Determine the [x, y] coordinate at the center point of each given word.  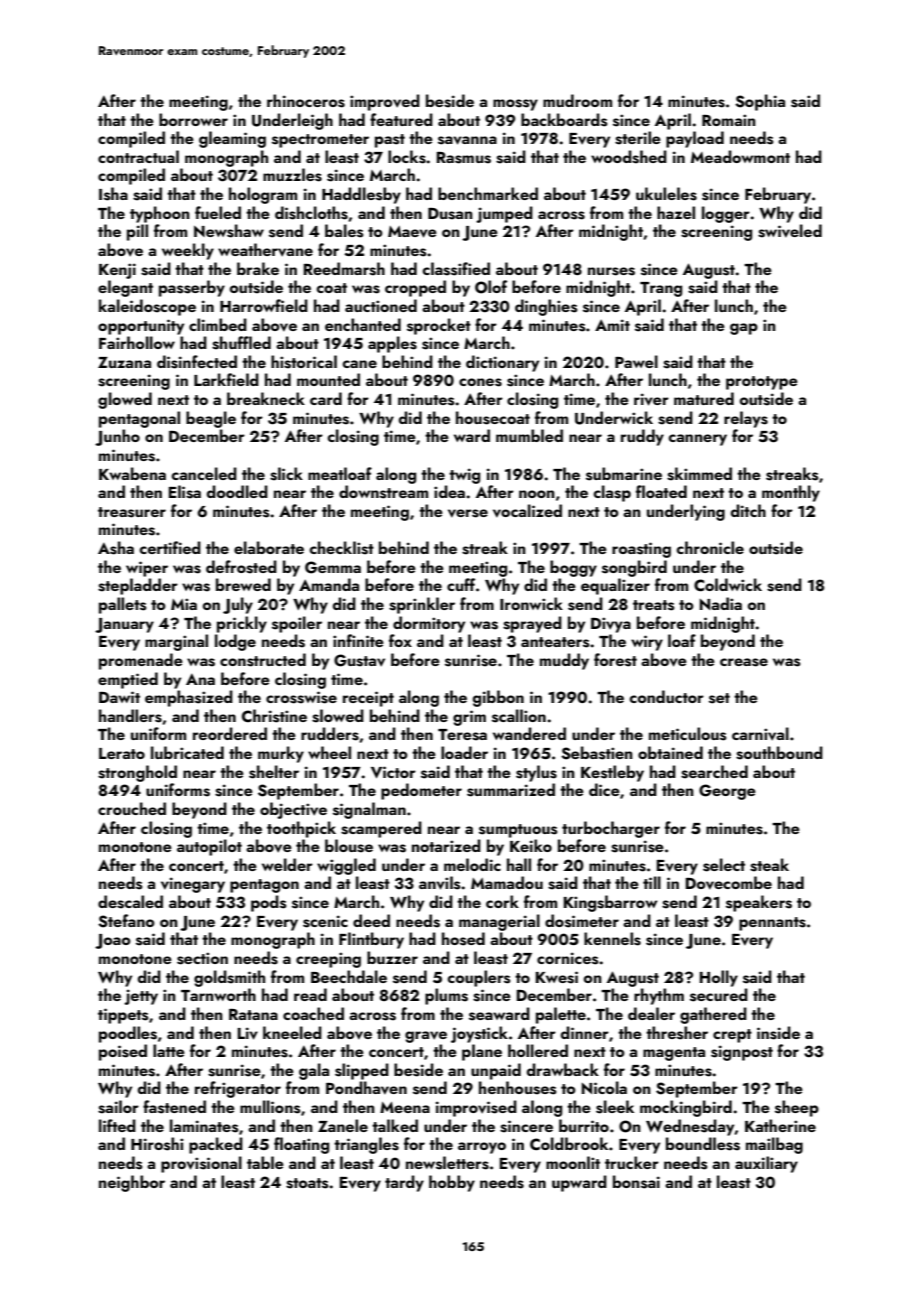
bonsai [636, 1182]
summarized [511, 790]
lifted [117, 1125]
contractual [138, 156]
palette [561, 1015]
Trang [661, 289]
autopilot [209, 847]
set [719, 698]
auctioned [381, 305]
